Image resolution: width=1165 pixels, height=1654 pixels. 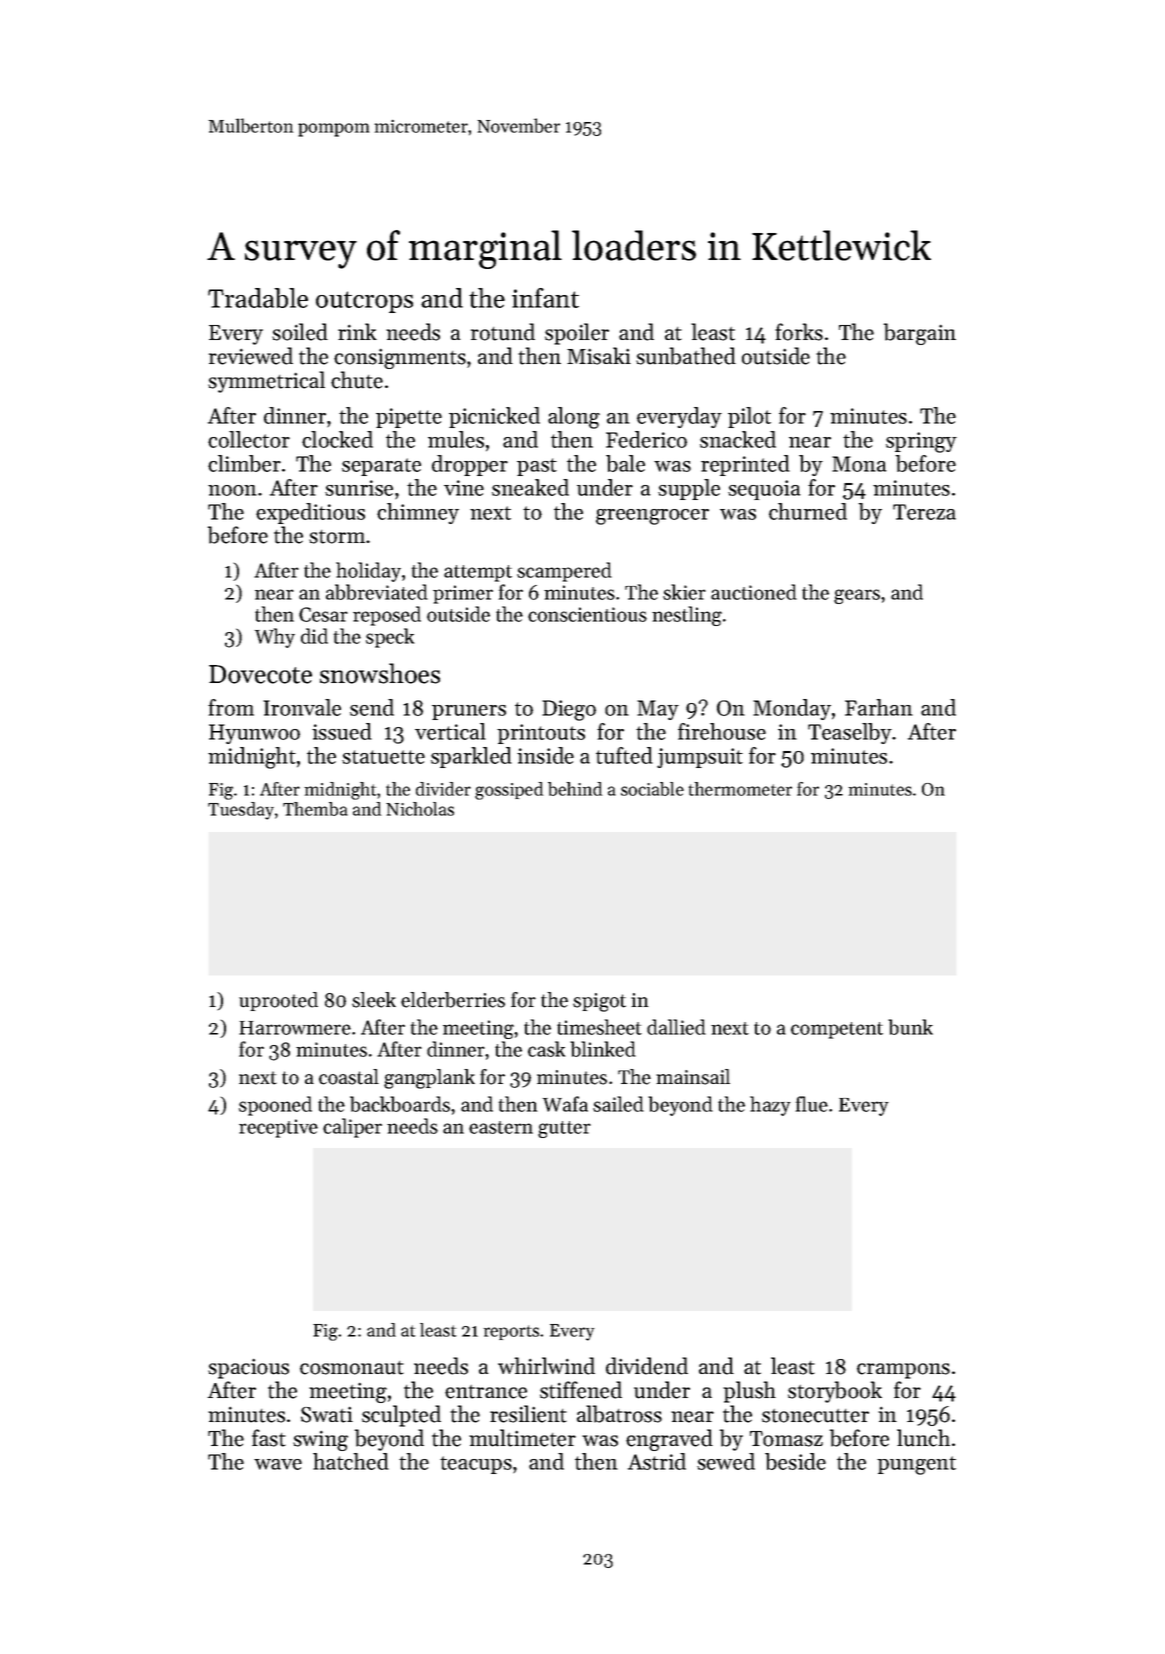 What do you see at coordinates (453, 1000) in the page?
I see `elderberries` at bounding box center [453, 1000].
